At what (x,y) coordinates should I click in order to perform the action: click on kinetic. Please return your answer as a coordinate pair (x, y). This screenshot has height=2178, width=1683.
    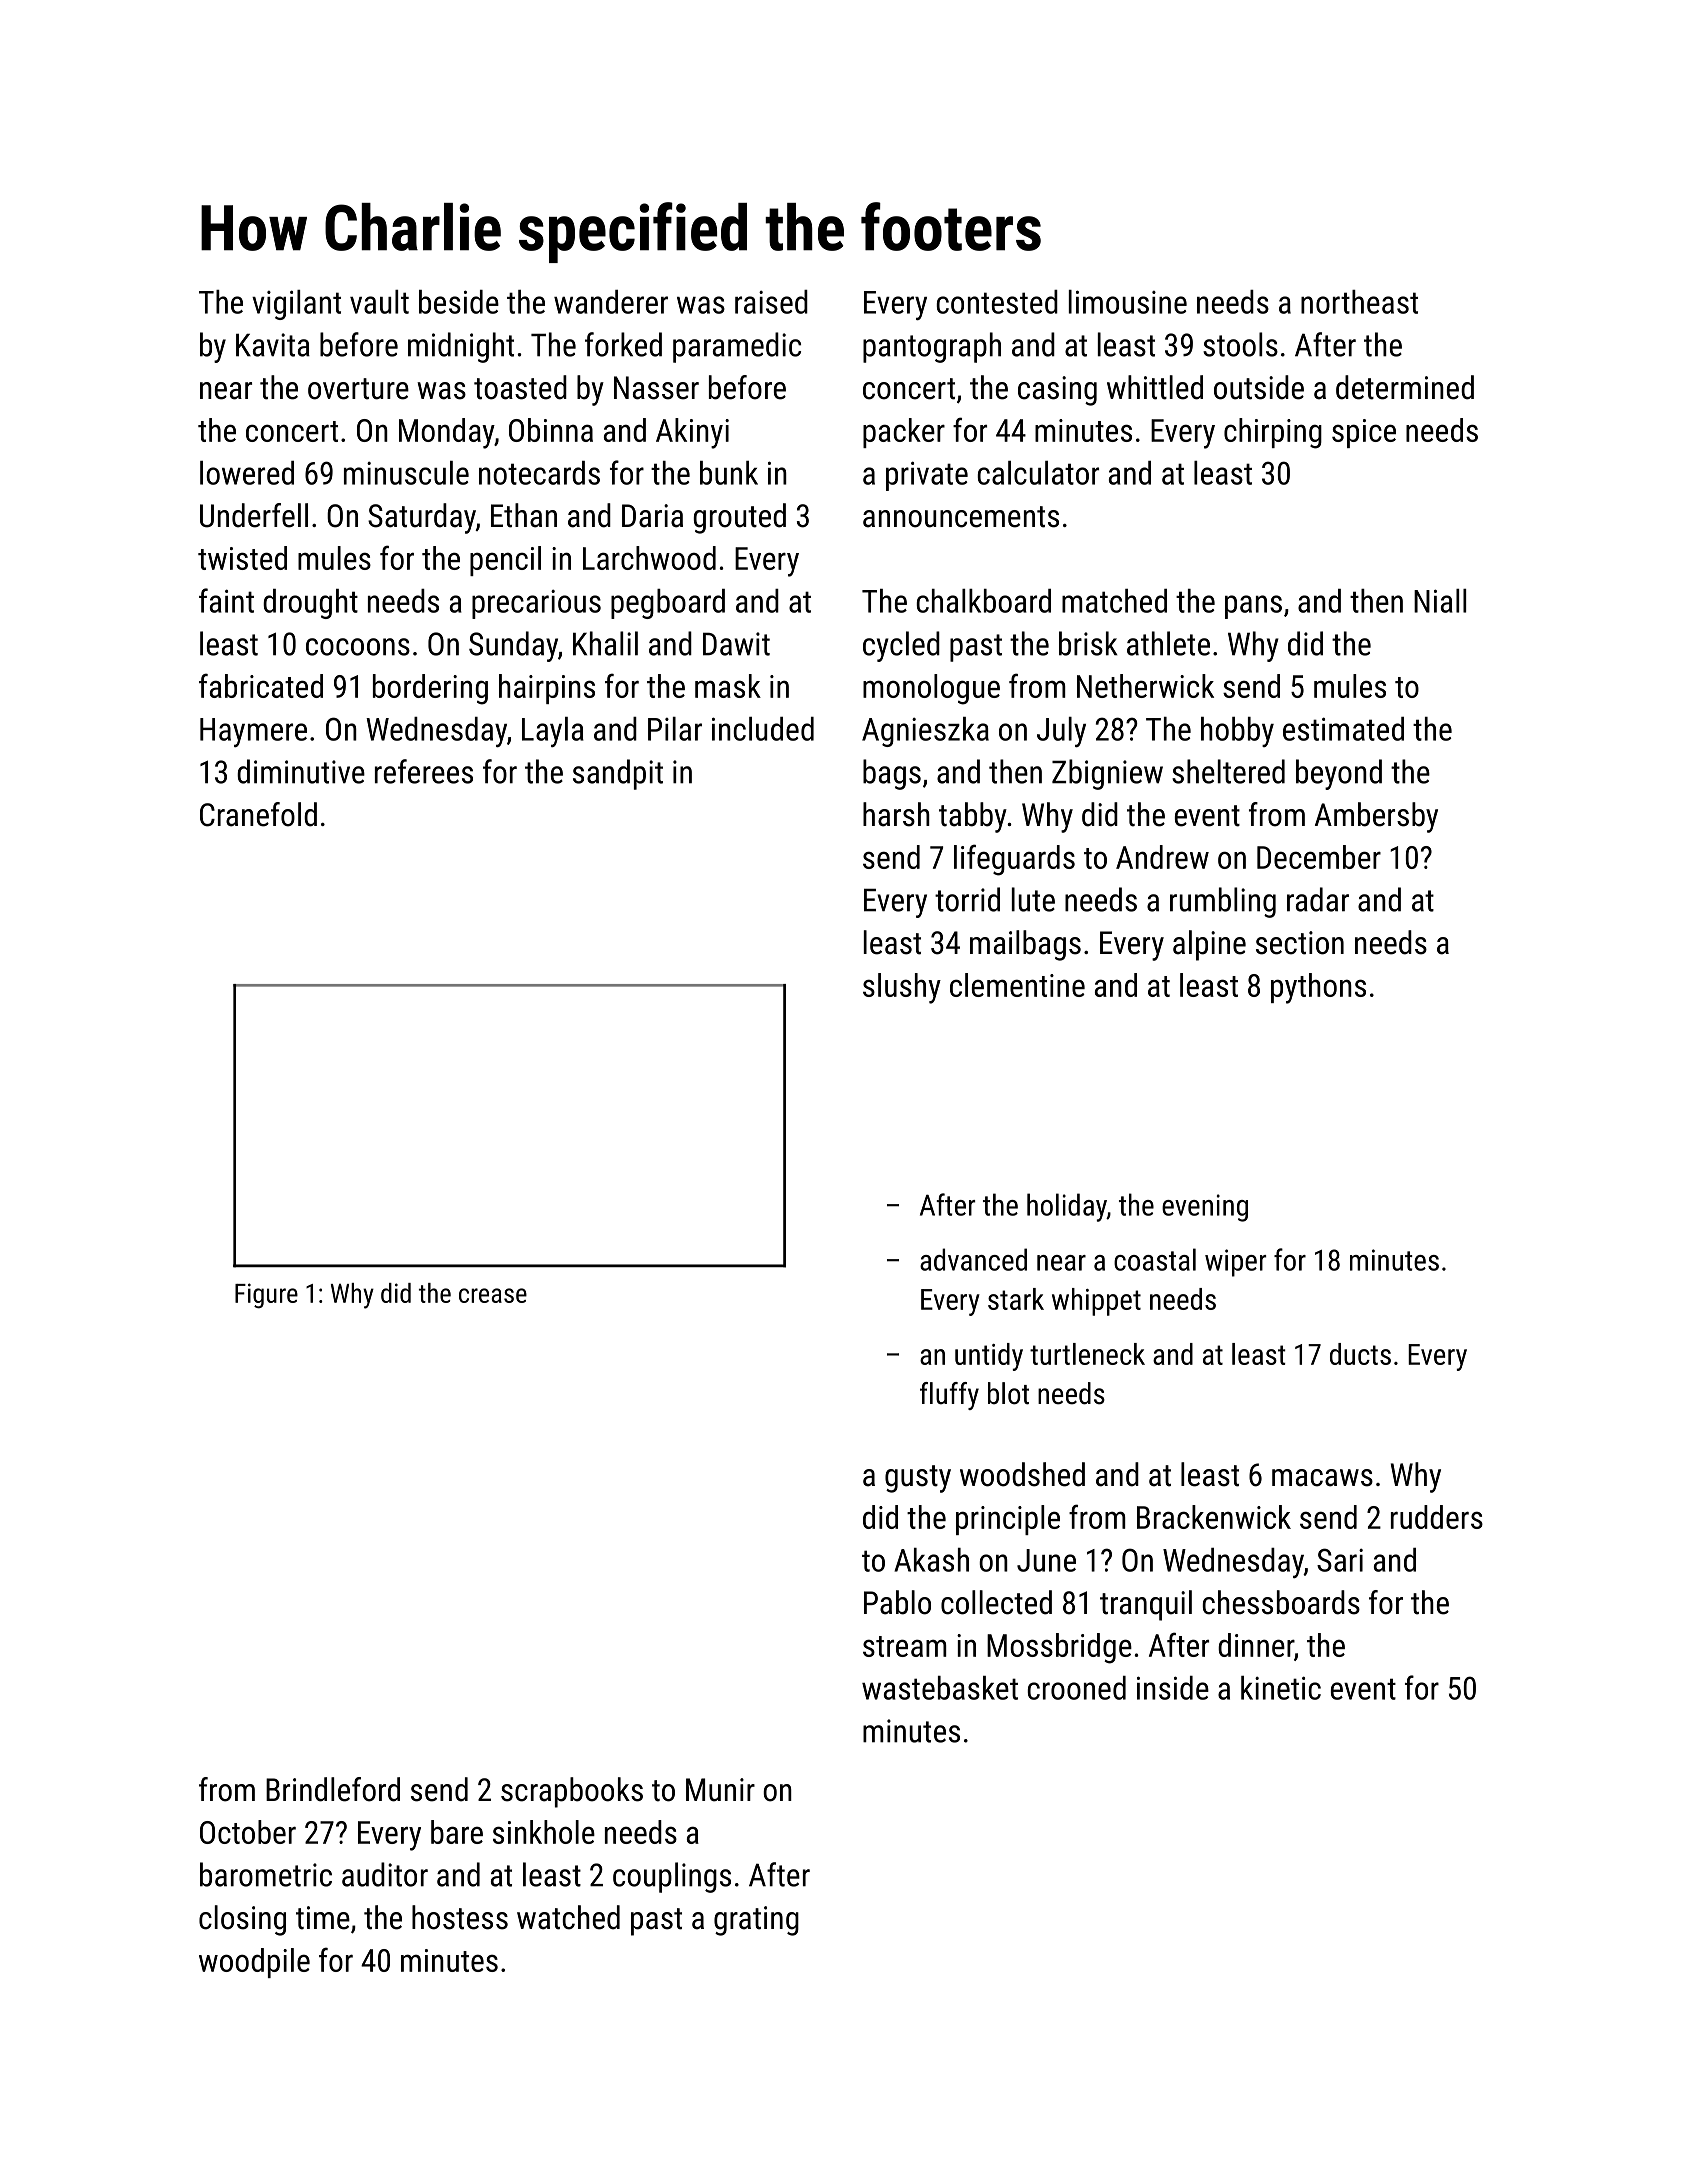
    Looking at the image, I should click on (1281, 1688).
